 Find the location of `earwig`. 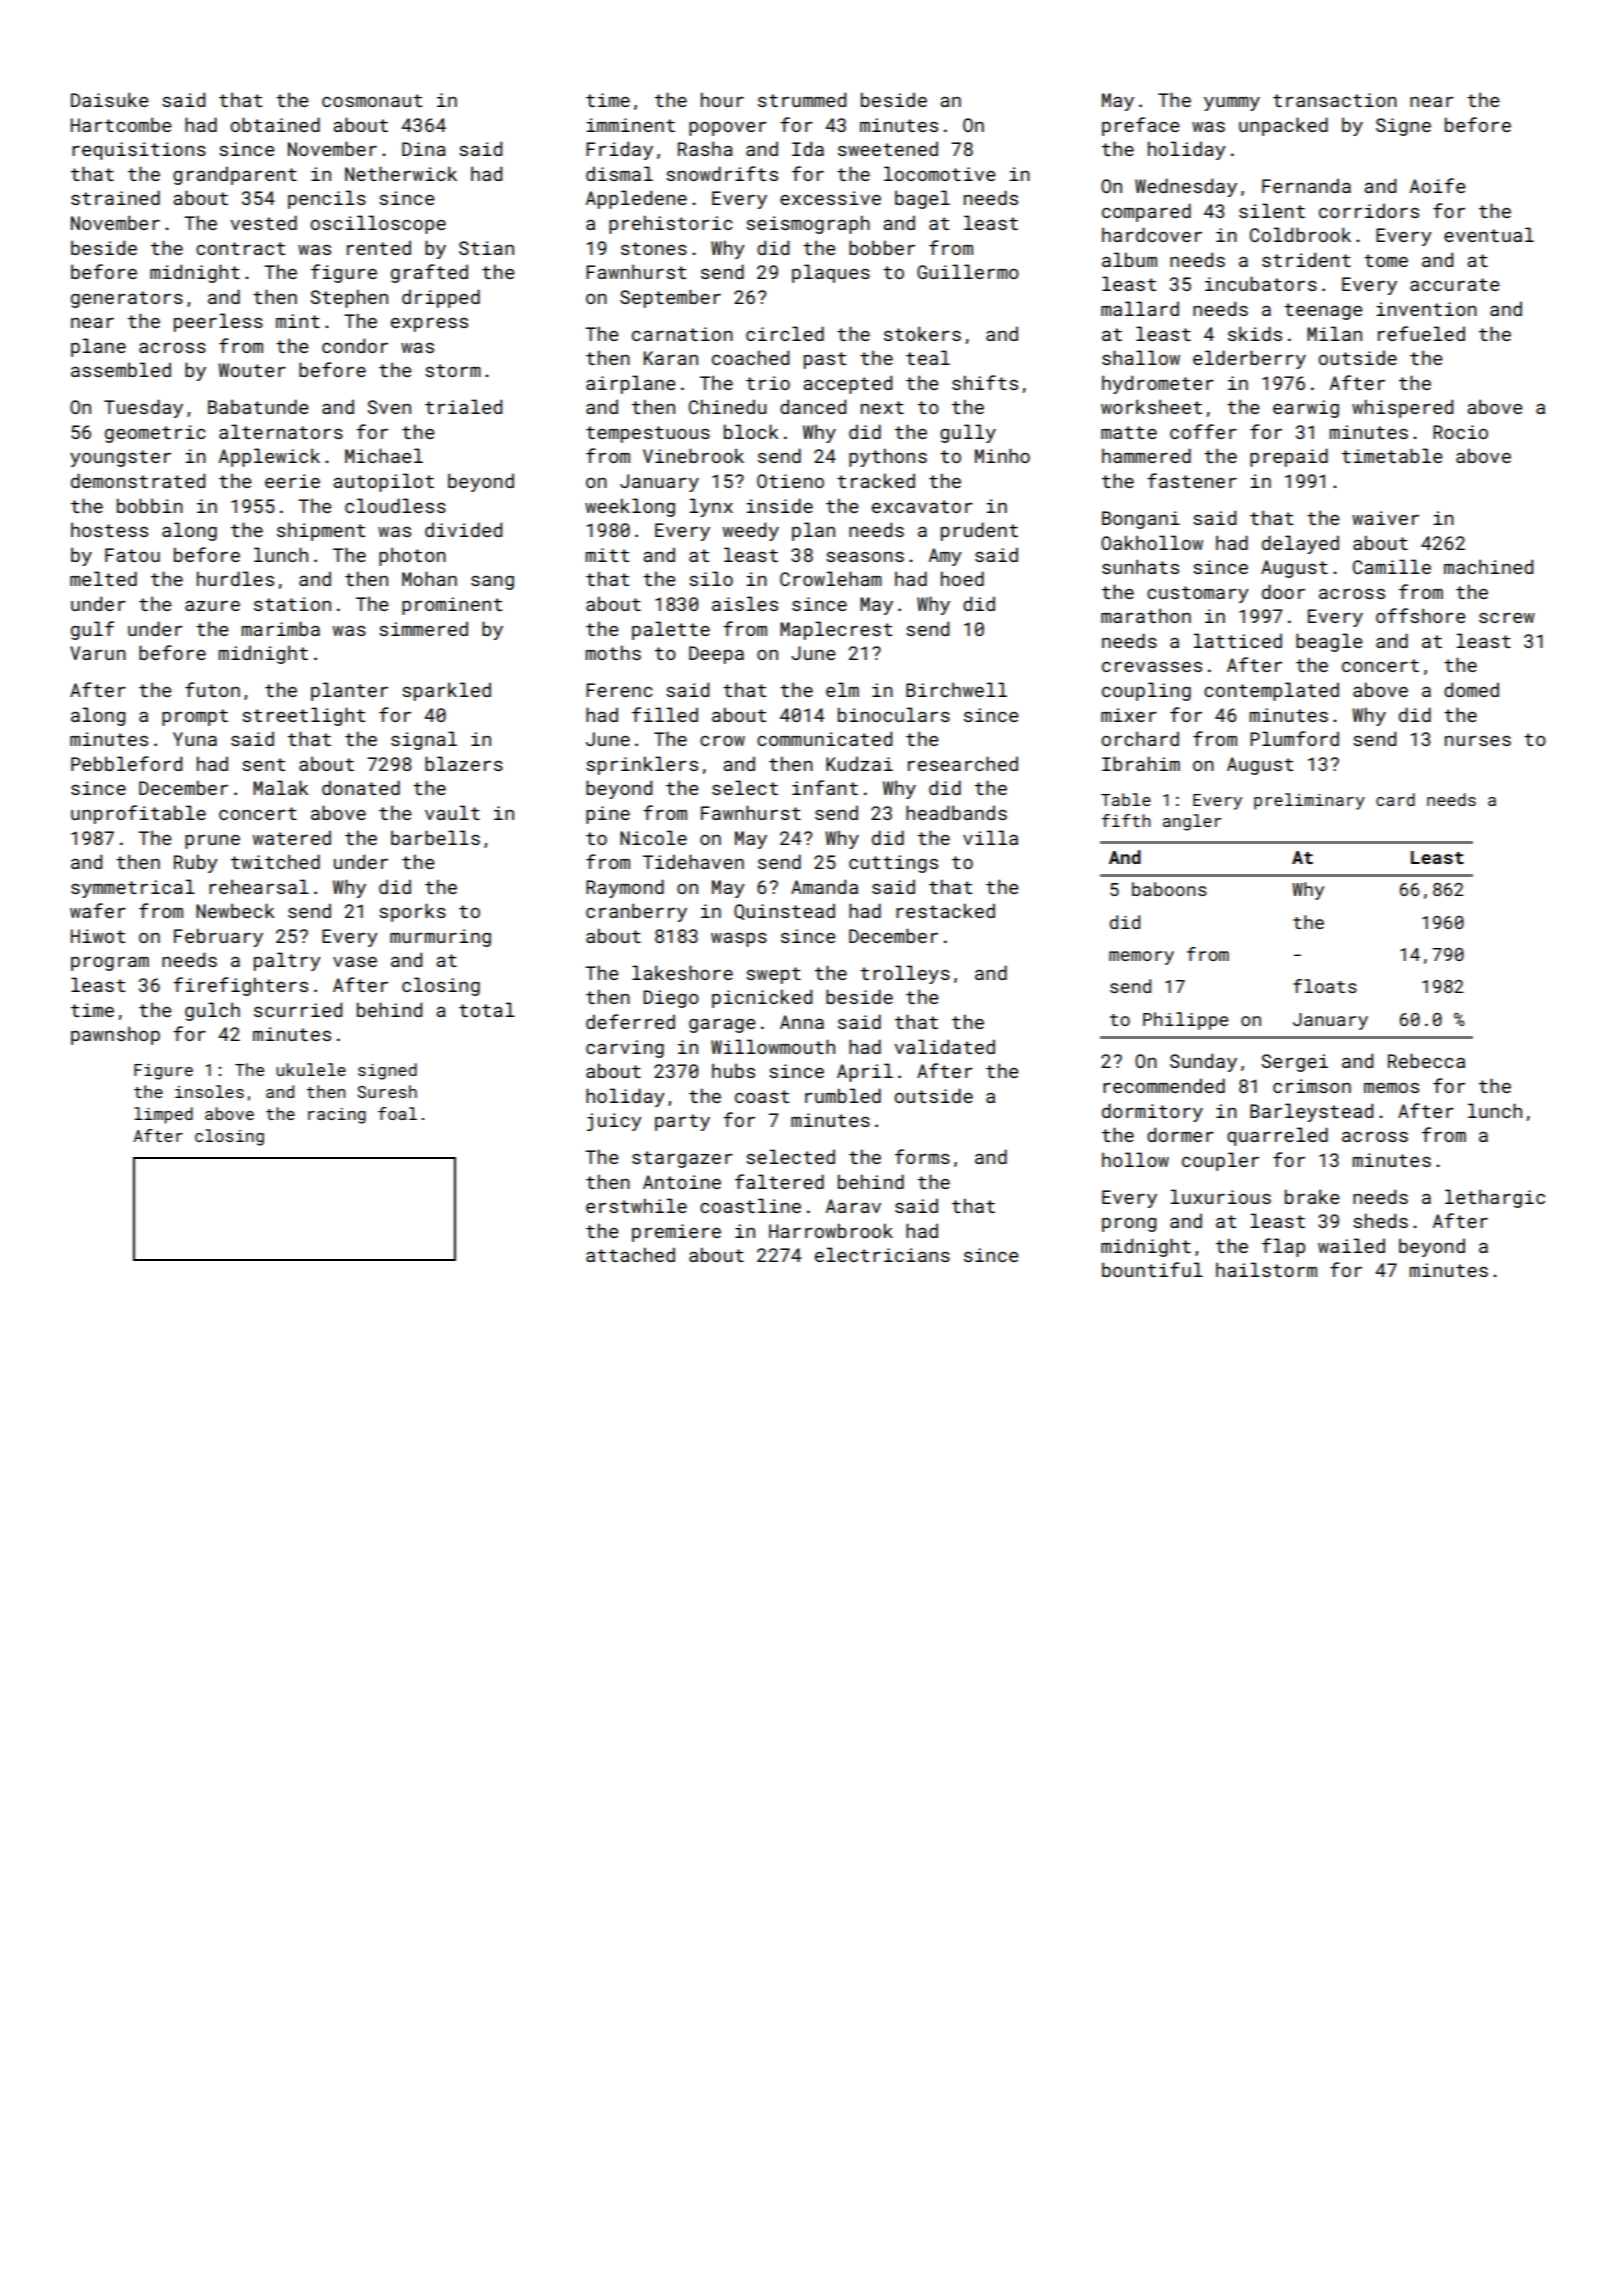

earwig is located at coordinates (1306, 409).
